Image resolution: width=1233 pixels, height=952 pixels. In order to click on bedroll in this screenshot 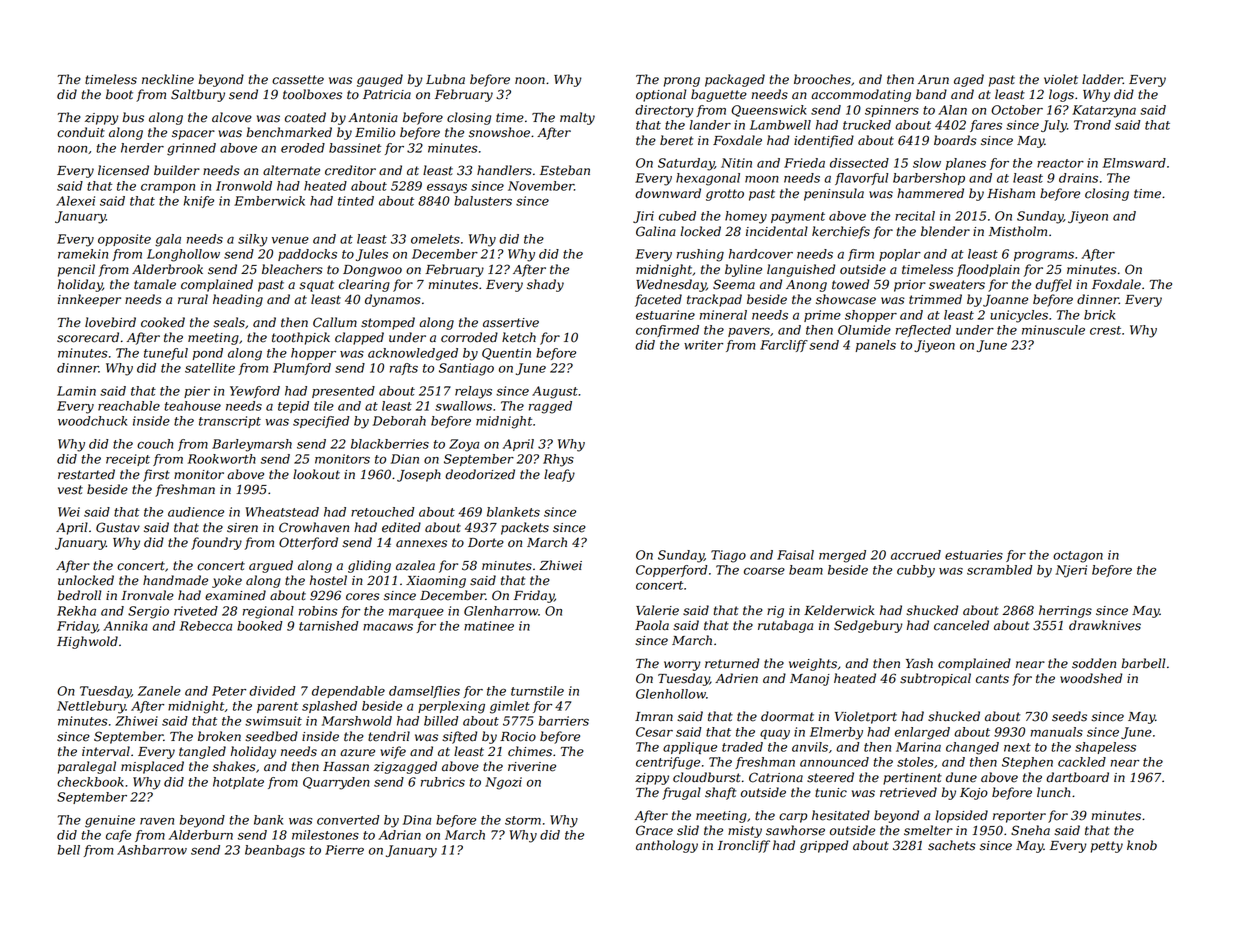, I will do `click(79, 595)`.
